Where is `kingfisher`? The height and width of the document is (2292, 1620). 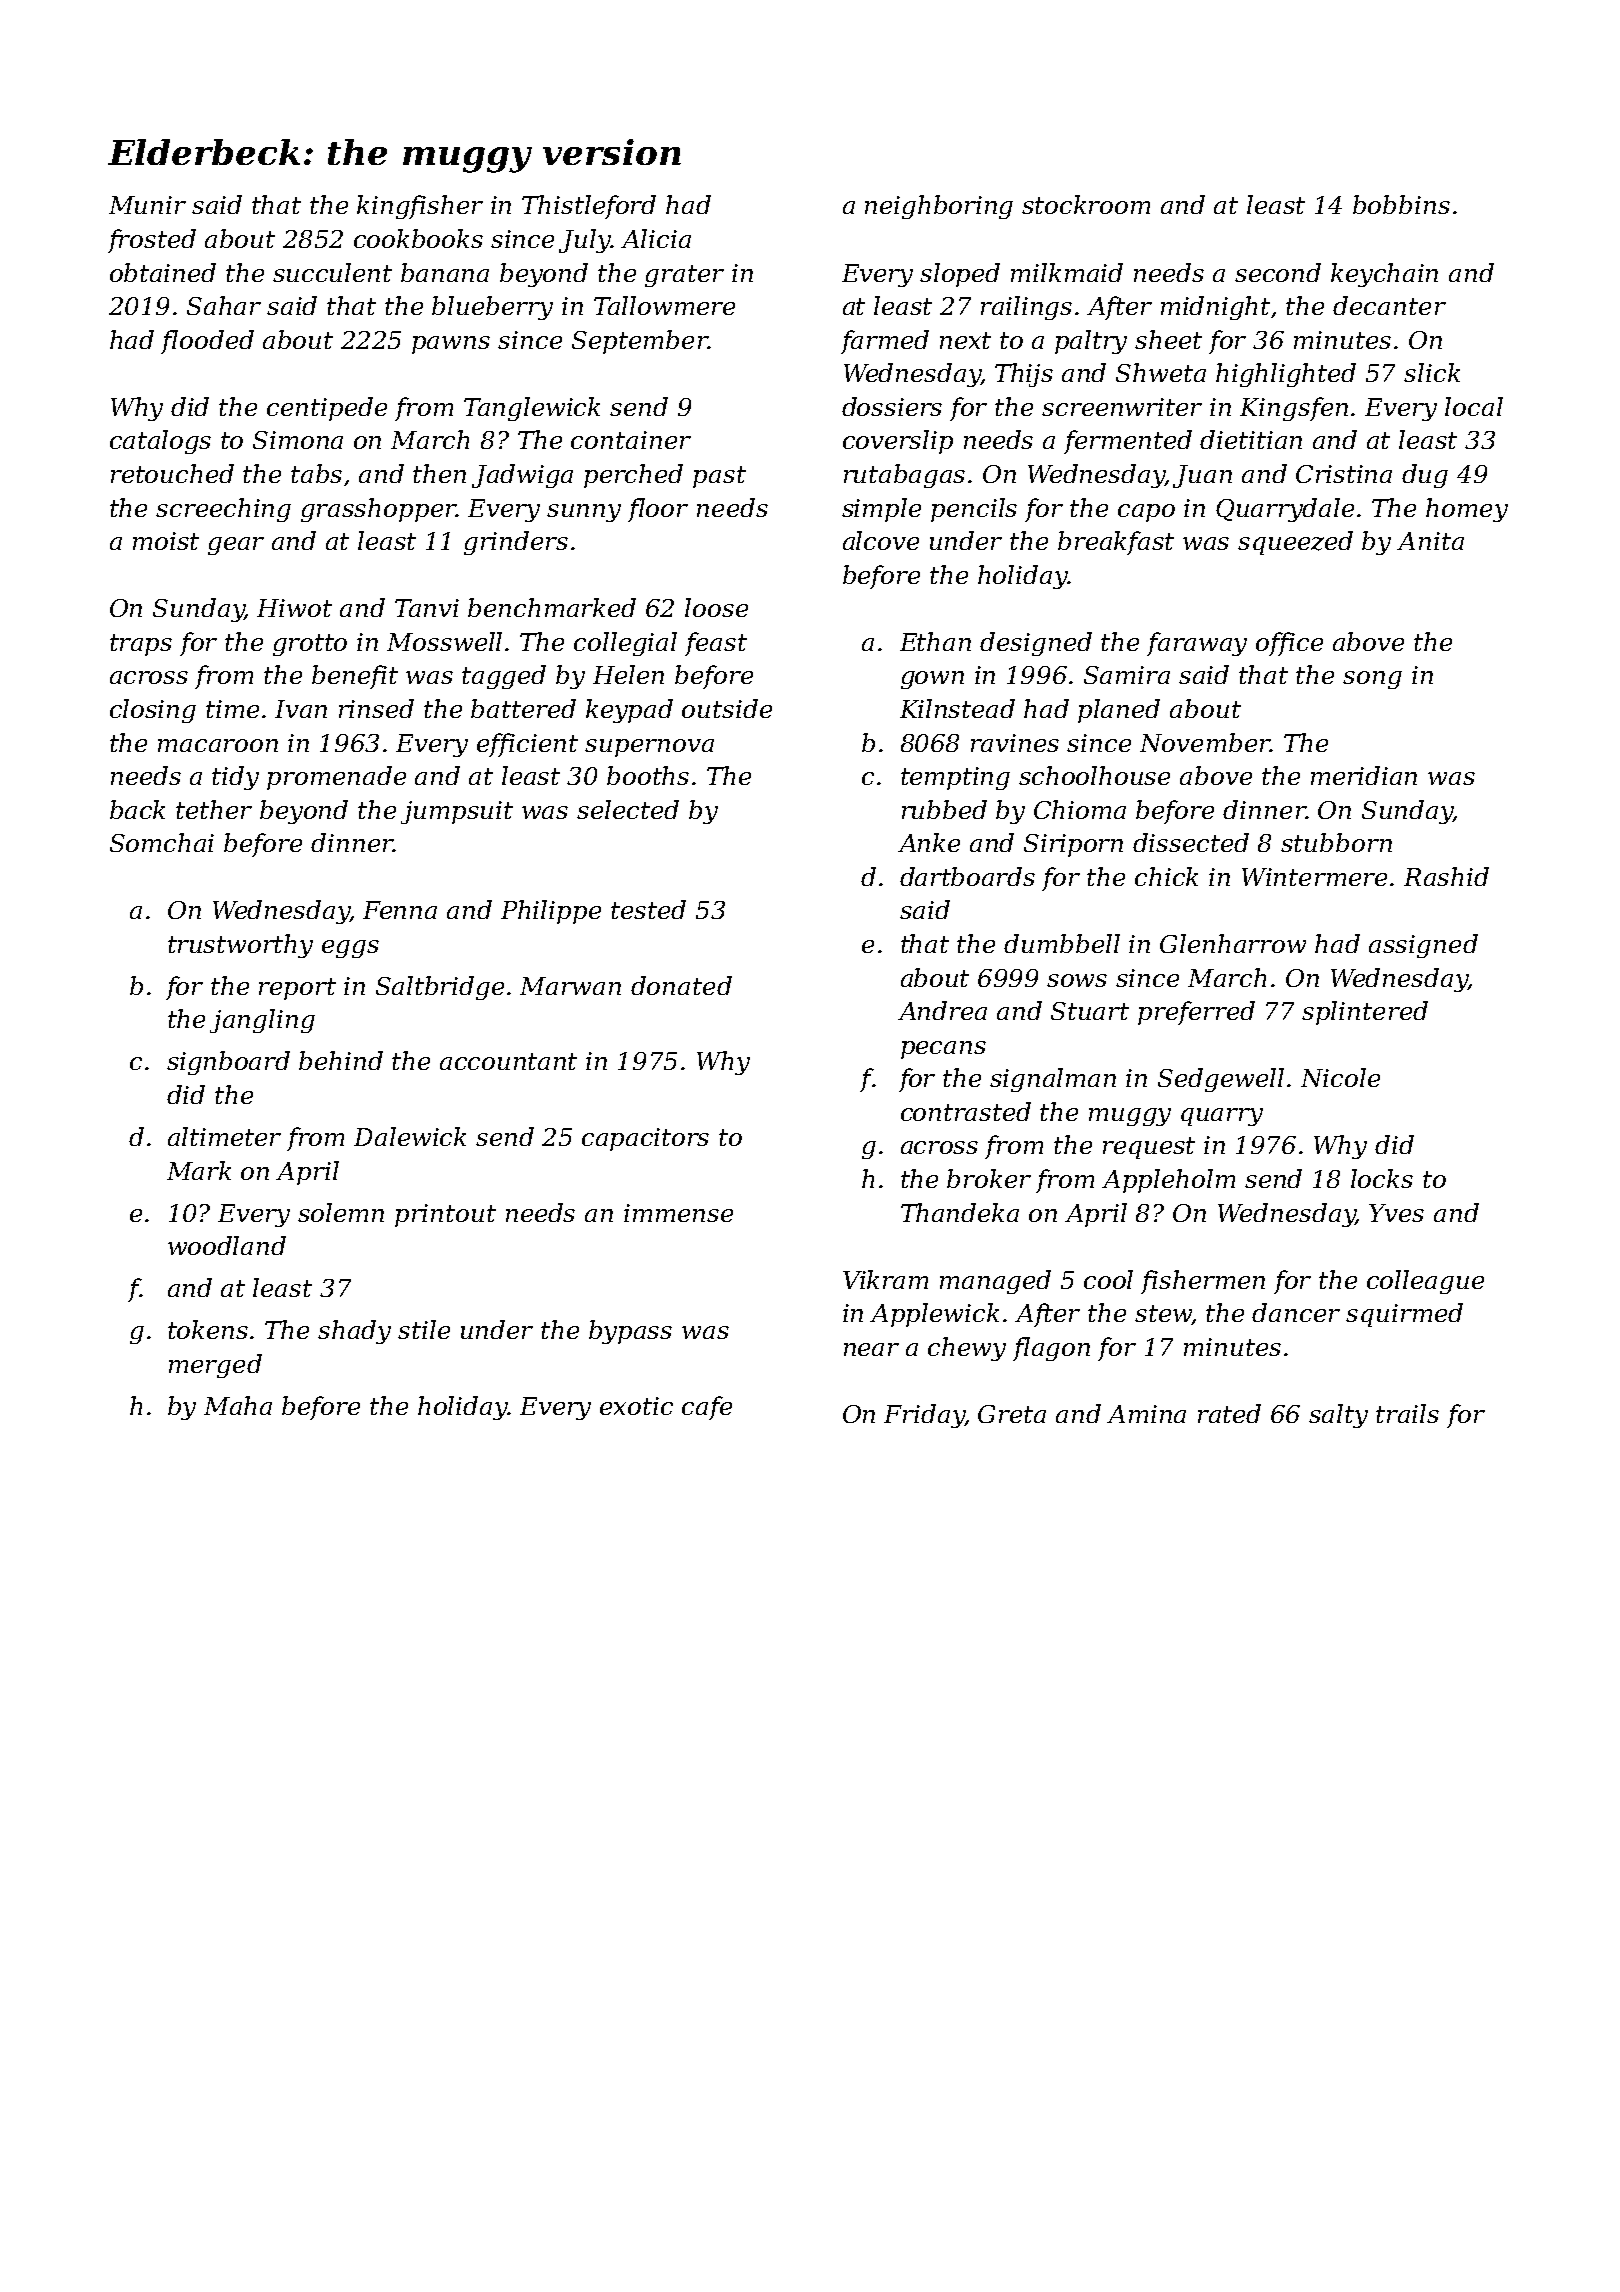
kingfisher is located at coordinates (420, 207).
